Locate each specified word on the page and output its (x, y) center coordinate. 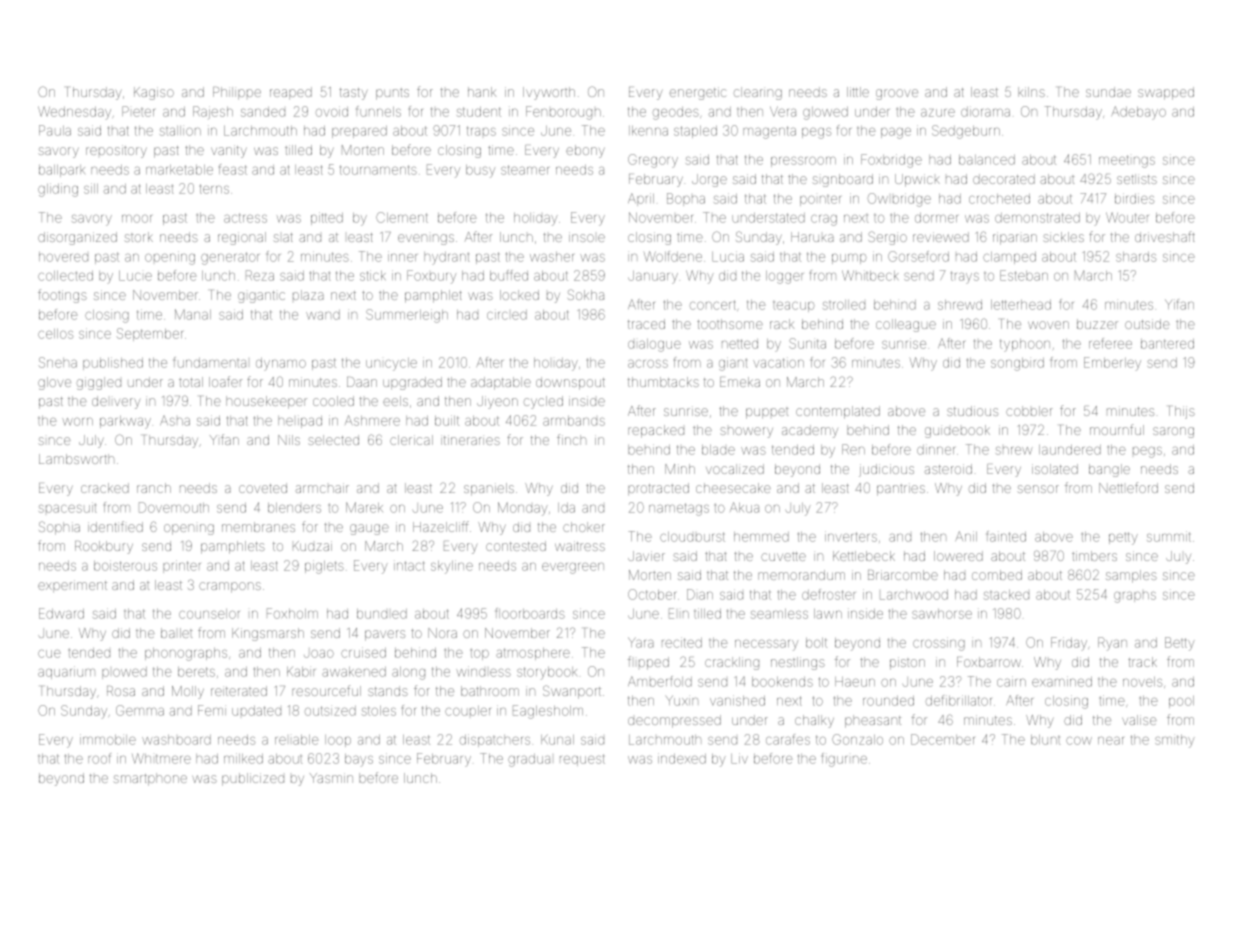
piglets (324, 567)
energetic (698, 93)
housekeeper (266, 402)
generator (230, 258)
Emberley (1112, 364)
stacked (1006, 595)
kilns (1031, 92)
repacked (656, 431)
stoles (379, 711)
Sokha (586, 294)
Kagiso (154, 93)
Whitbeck (870, 276)
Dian (700, 594)
